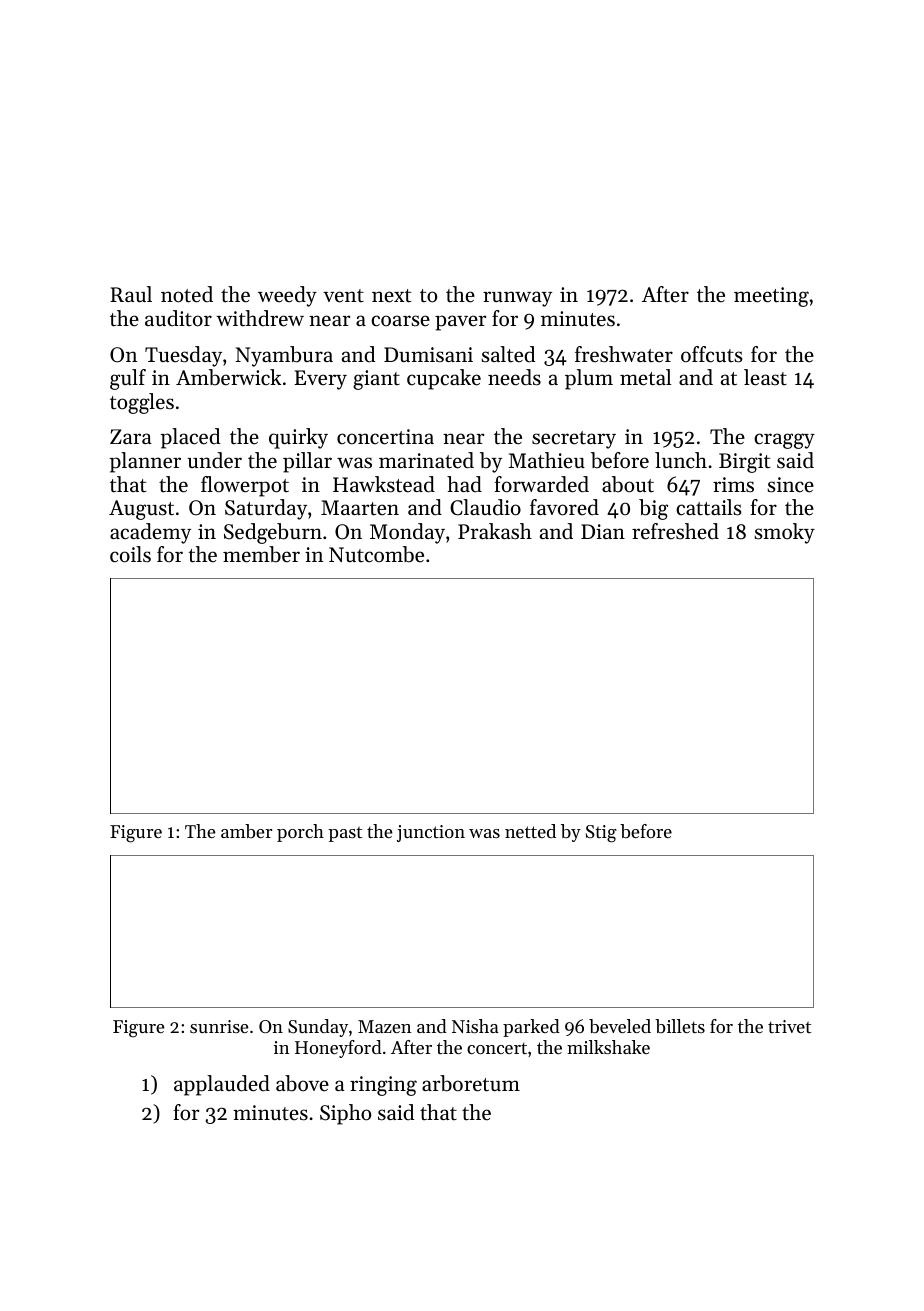 Image resolution: width=924 pixels, height=1311 pixels. Describe the element at coordinates (300, 833) in the screenshot. I see `porch` at that location.
